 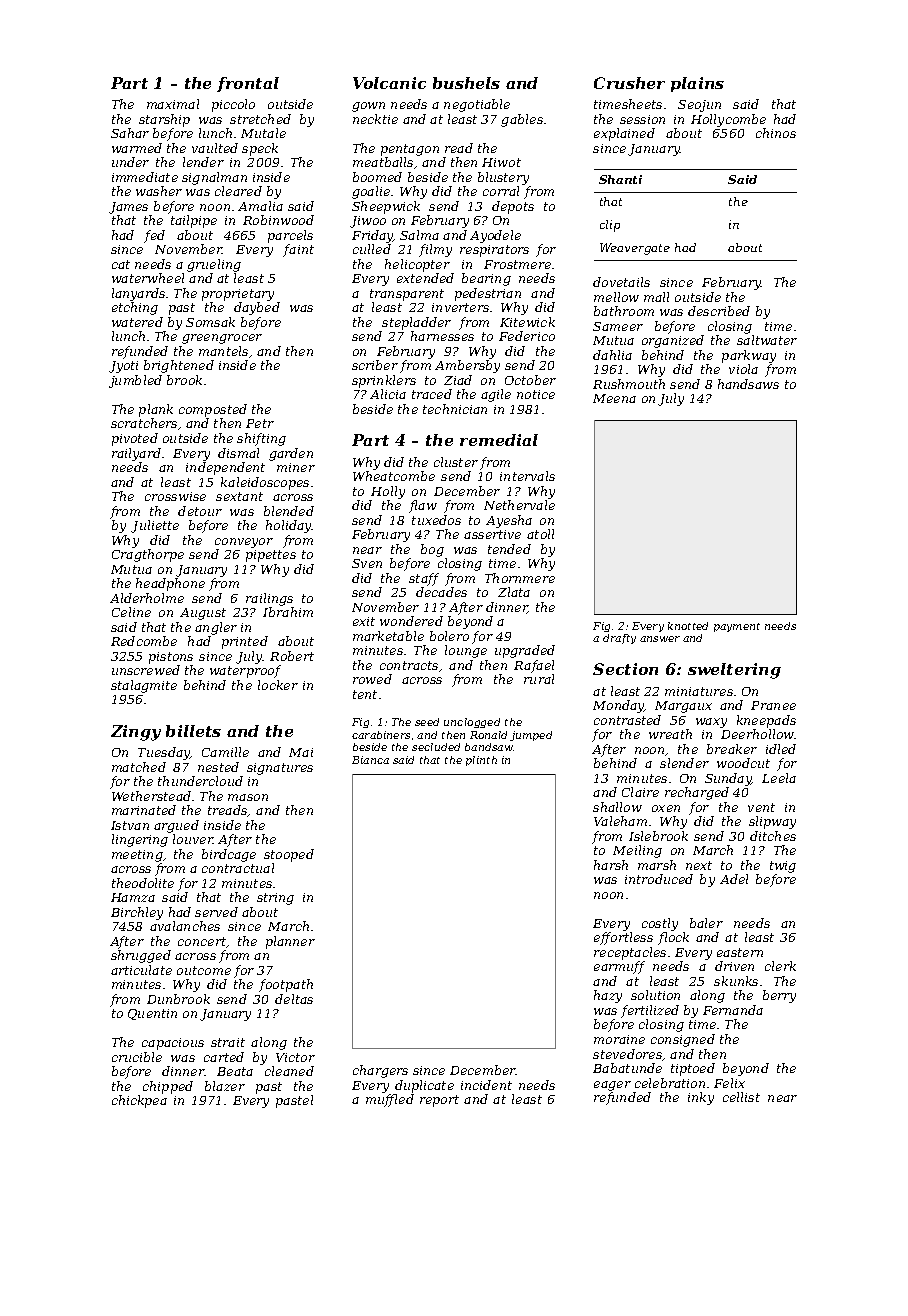 What do you see at coordinates (291, 454) in the screenshot?
I see `garden` at bounding box center [291, 454].
